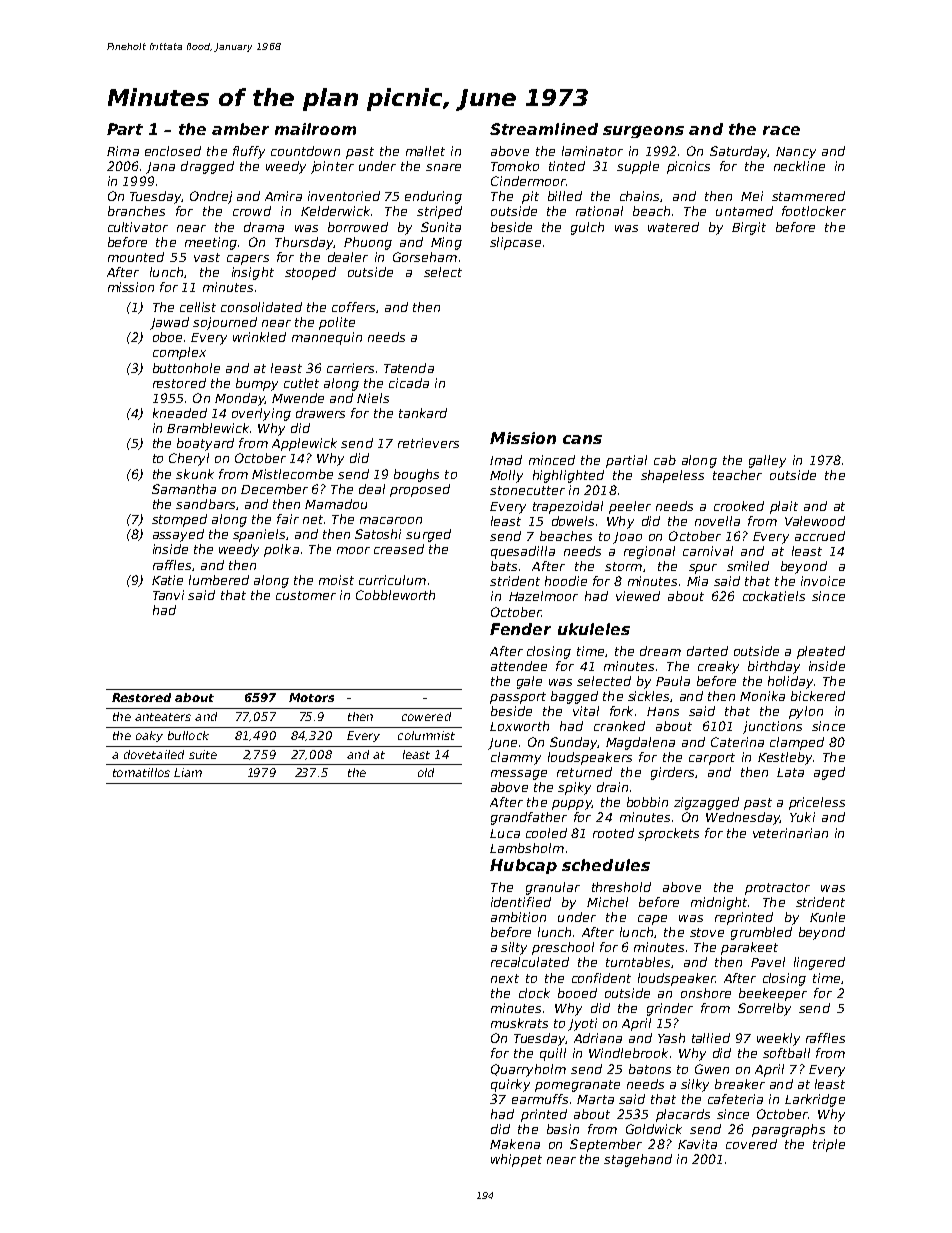  I want to click on whippet, so click(516, 1160).
